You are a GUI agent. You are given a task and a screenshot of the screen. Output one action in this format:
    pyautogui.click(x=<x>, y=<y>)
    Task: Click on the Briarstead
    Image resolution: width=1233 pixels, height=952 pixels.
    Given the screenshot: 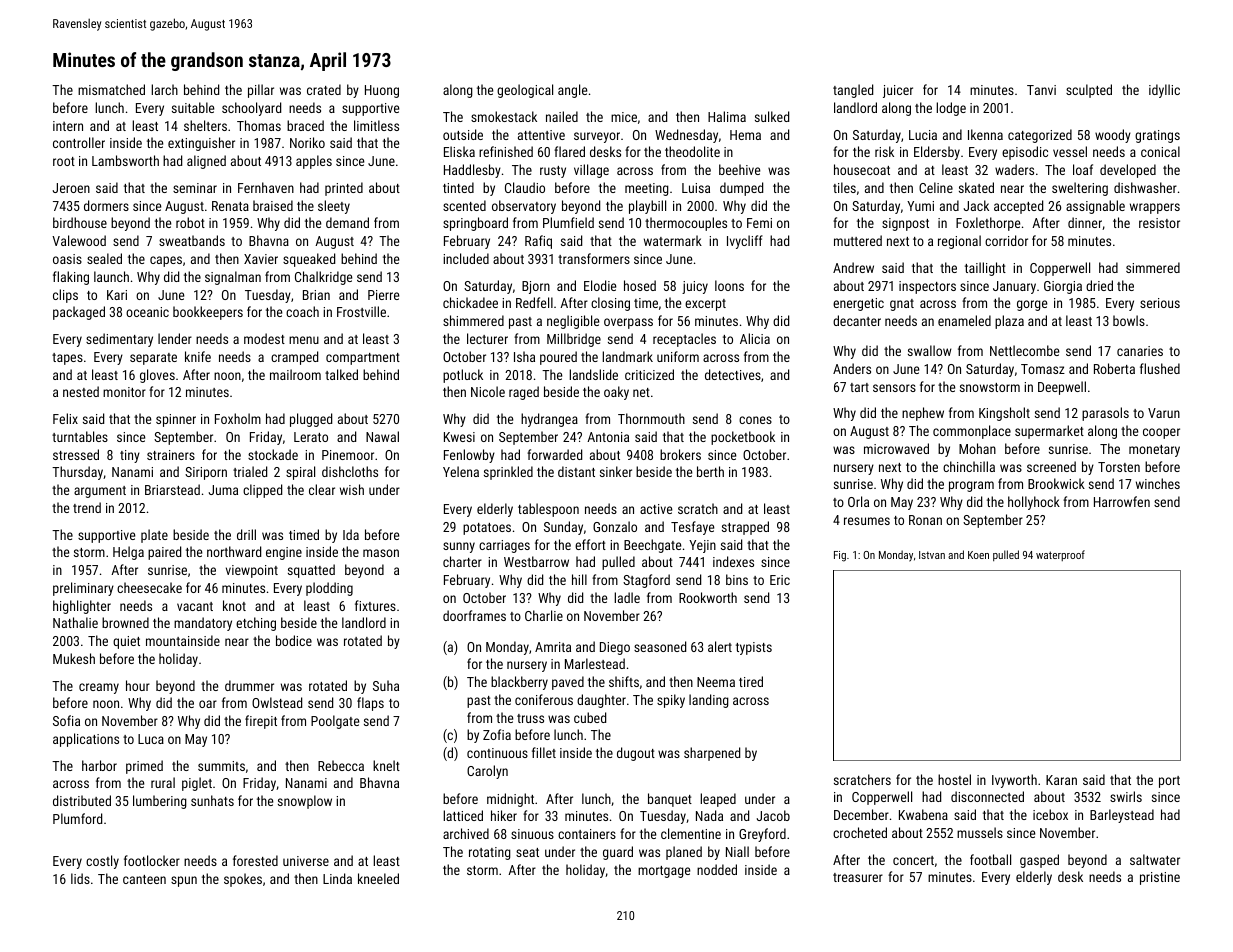 What is the action you would take?
    pyautogui.click(x=172, y=489)
